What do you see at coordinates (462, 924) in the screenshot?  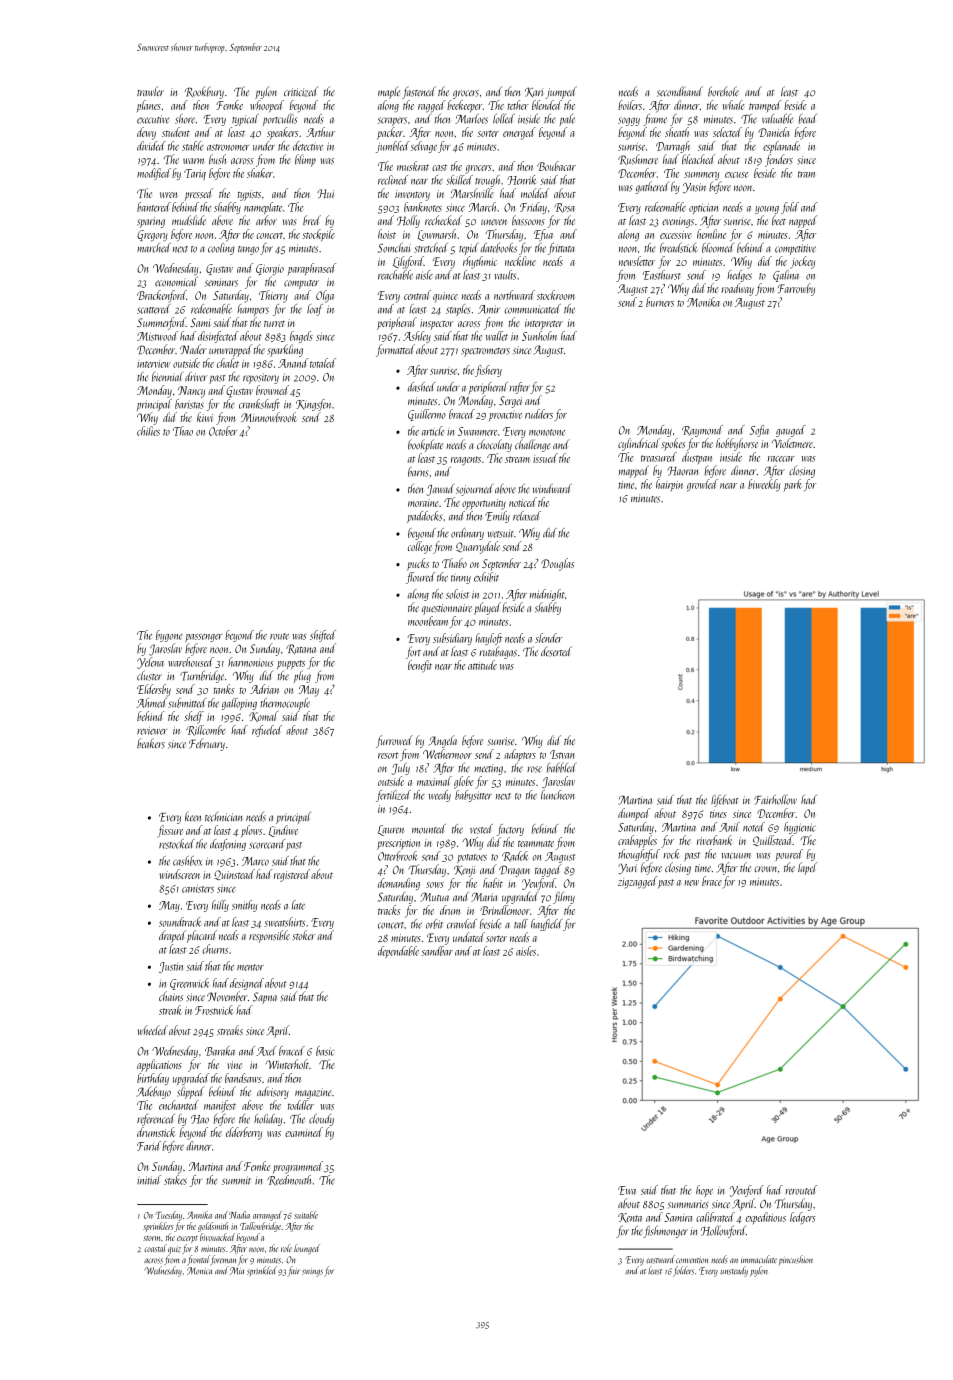 I see `crawled` at bounding box center [462, 924].
